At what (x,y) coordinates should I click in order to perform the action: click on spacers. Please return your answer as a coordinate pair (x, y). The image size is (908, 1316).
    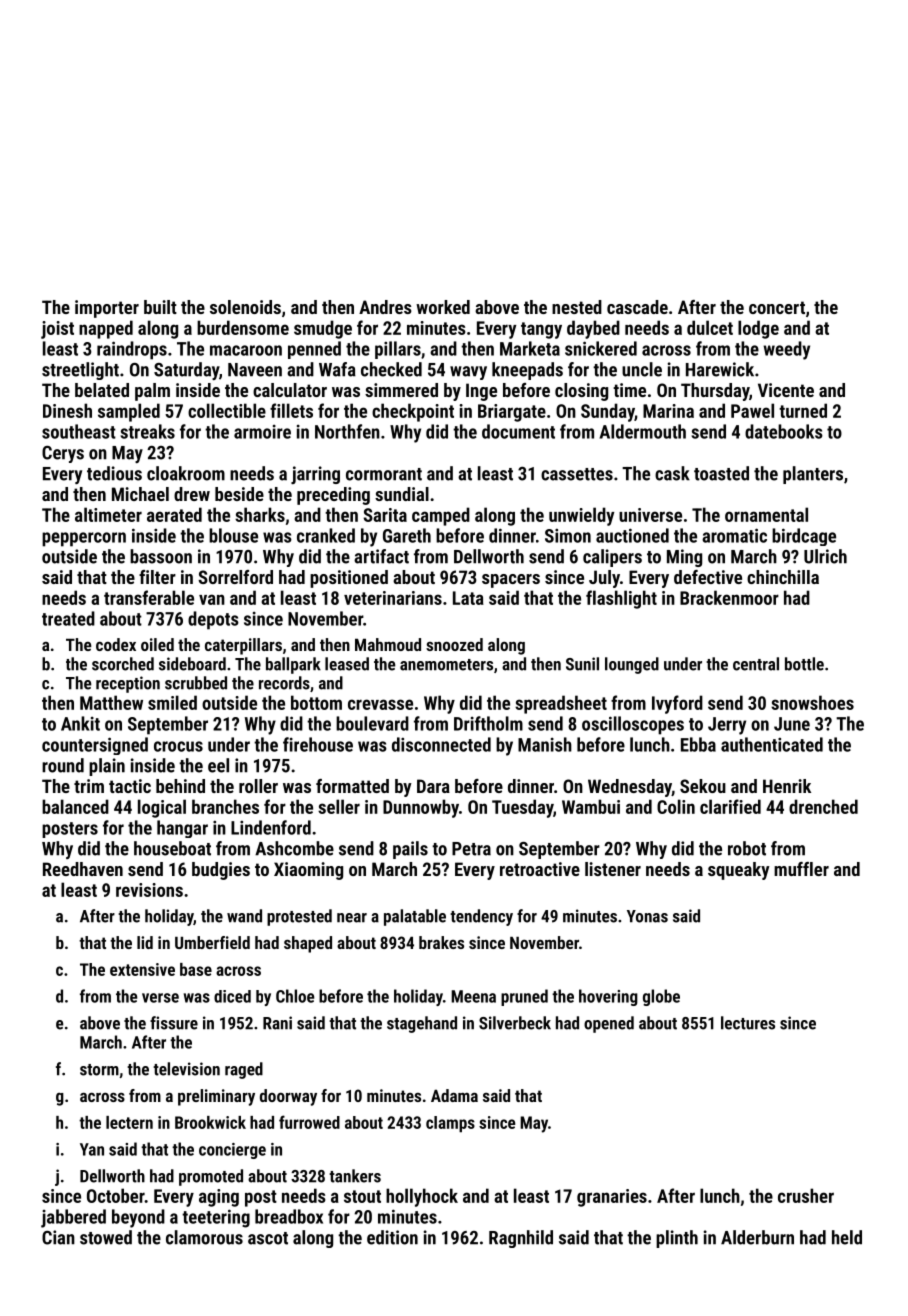
    Looking at the image, I should click on (511, 581).
